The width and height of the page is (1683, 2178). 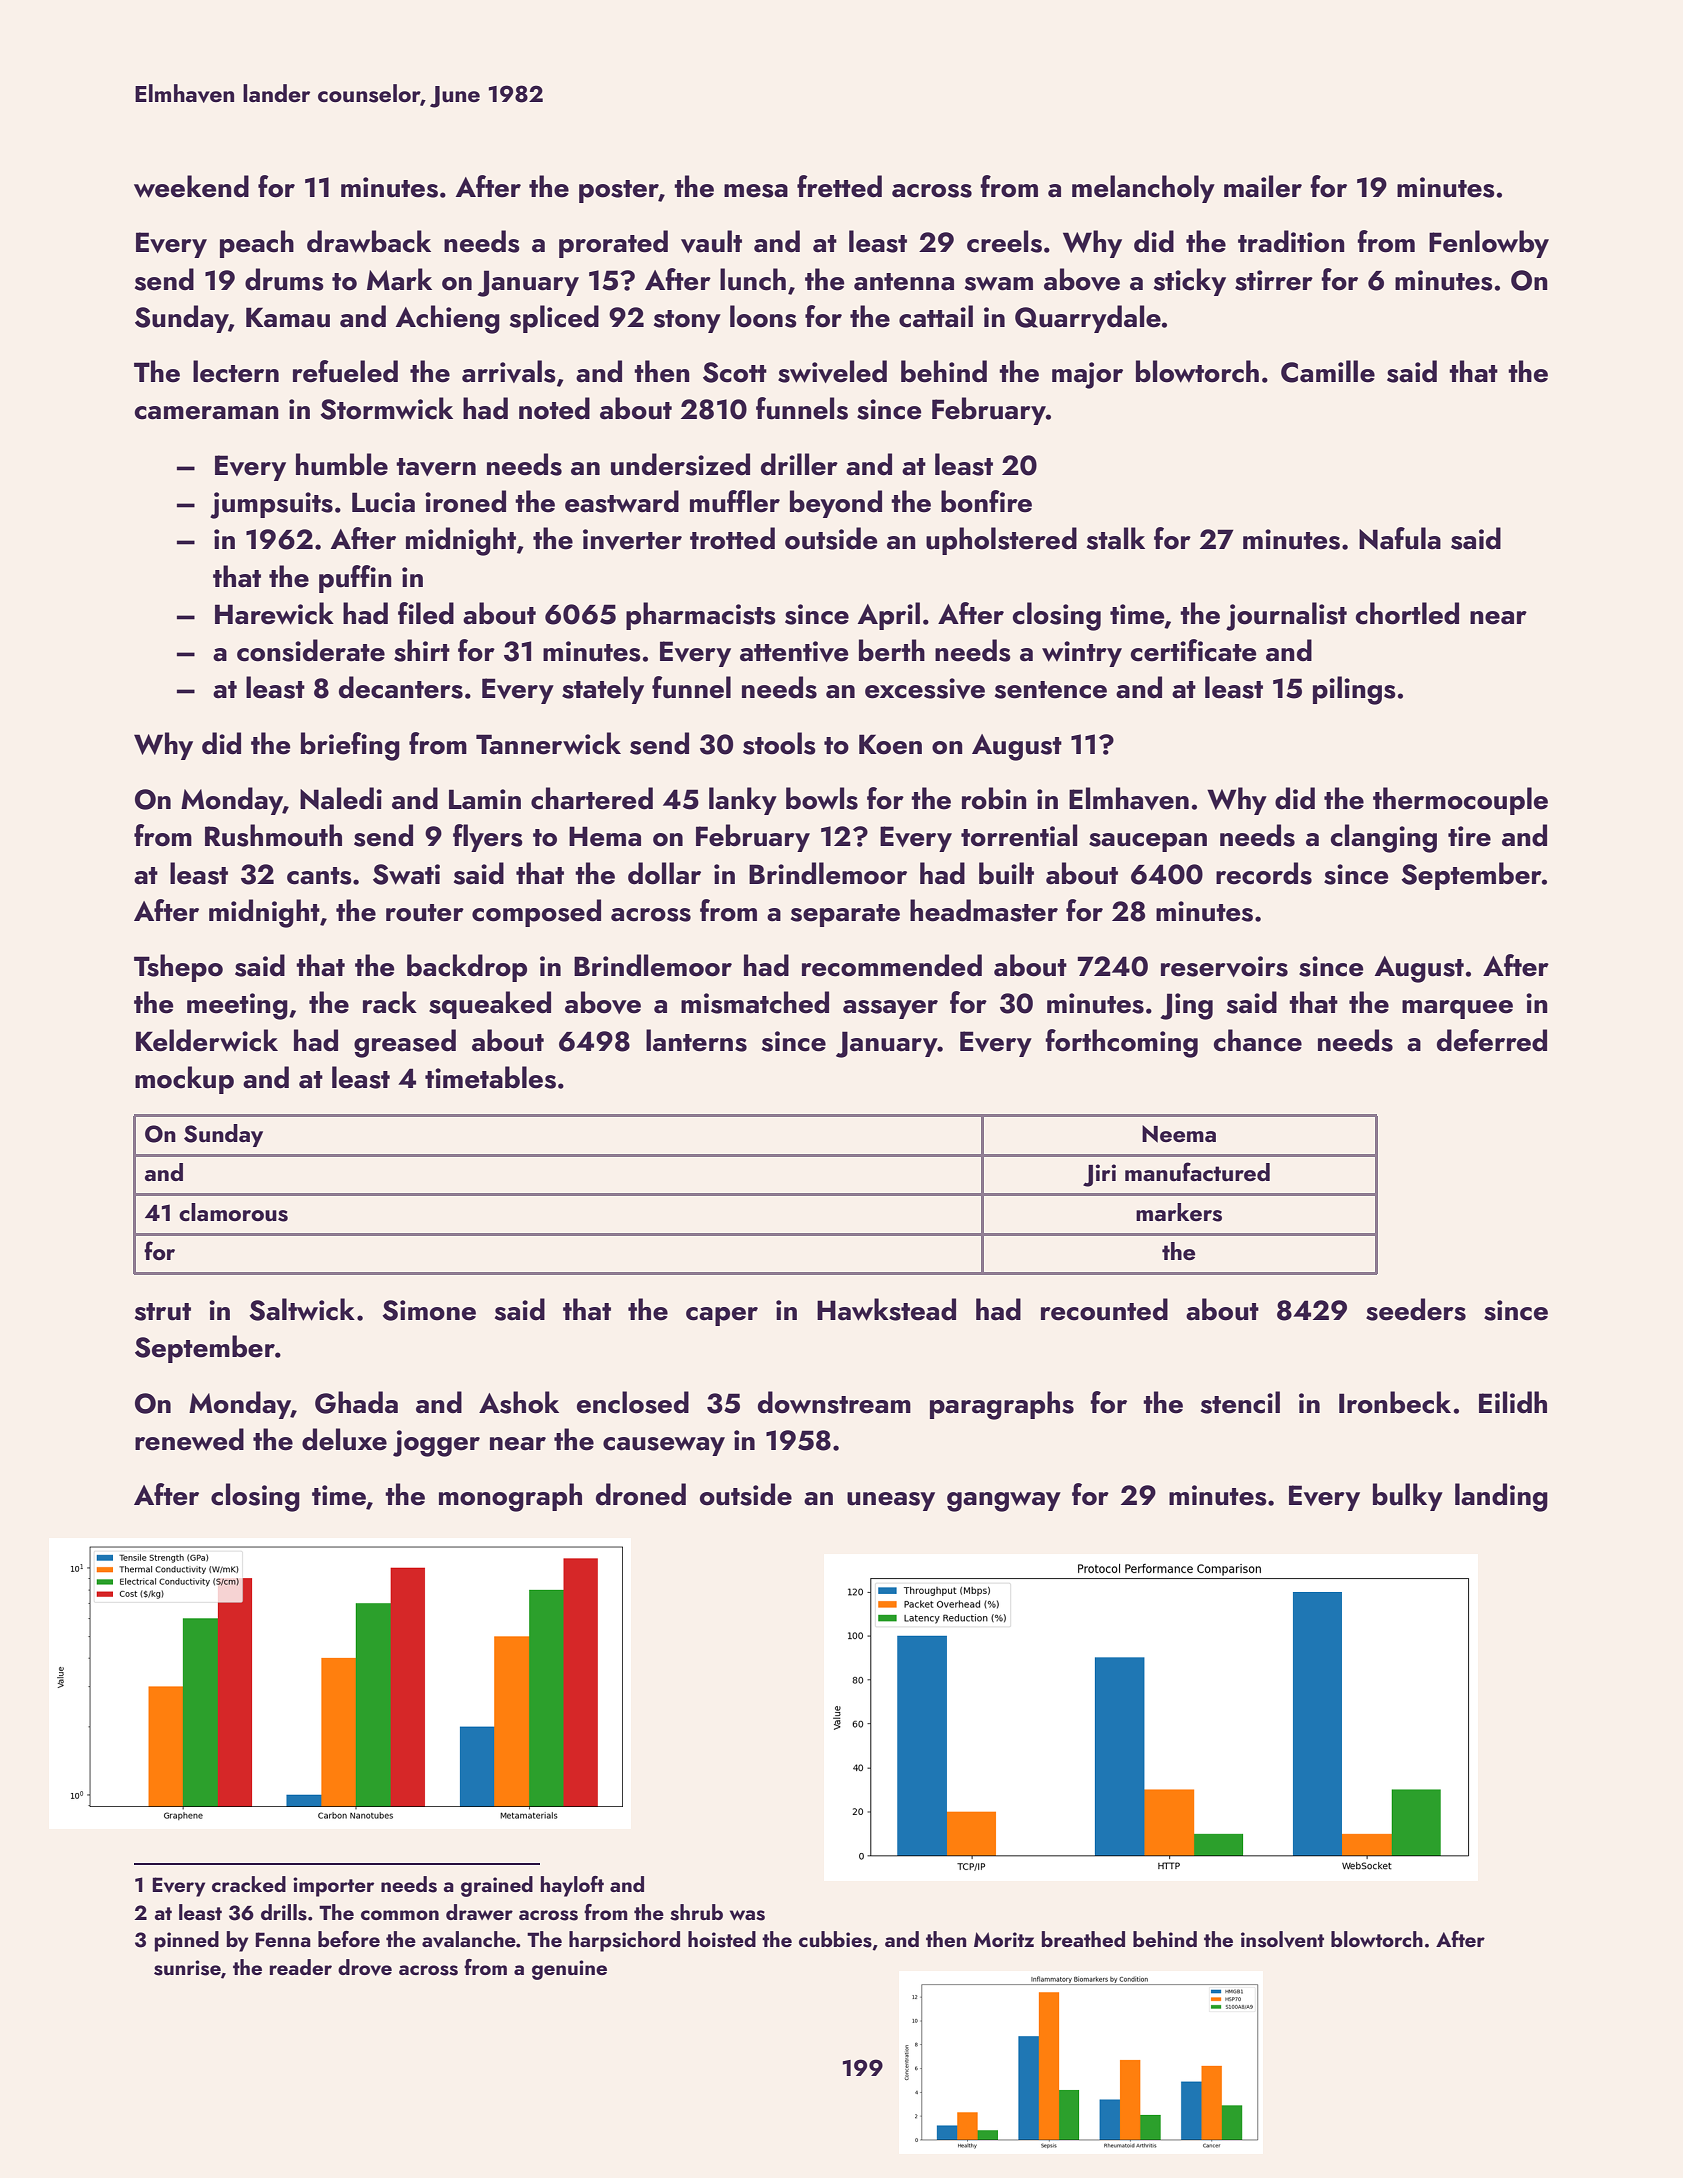 What do you see at coordinates (1400, 538) in the page?
I see `Nafula` at bounding box center [1400, 538].
